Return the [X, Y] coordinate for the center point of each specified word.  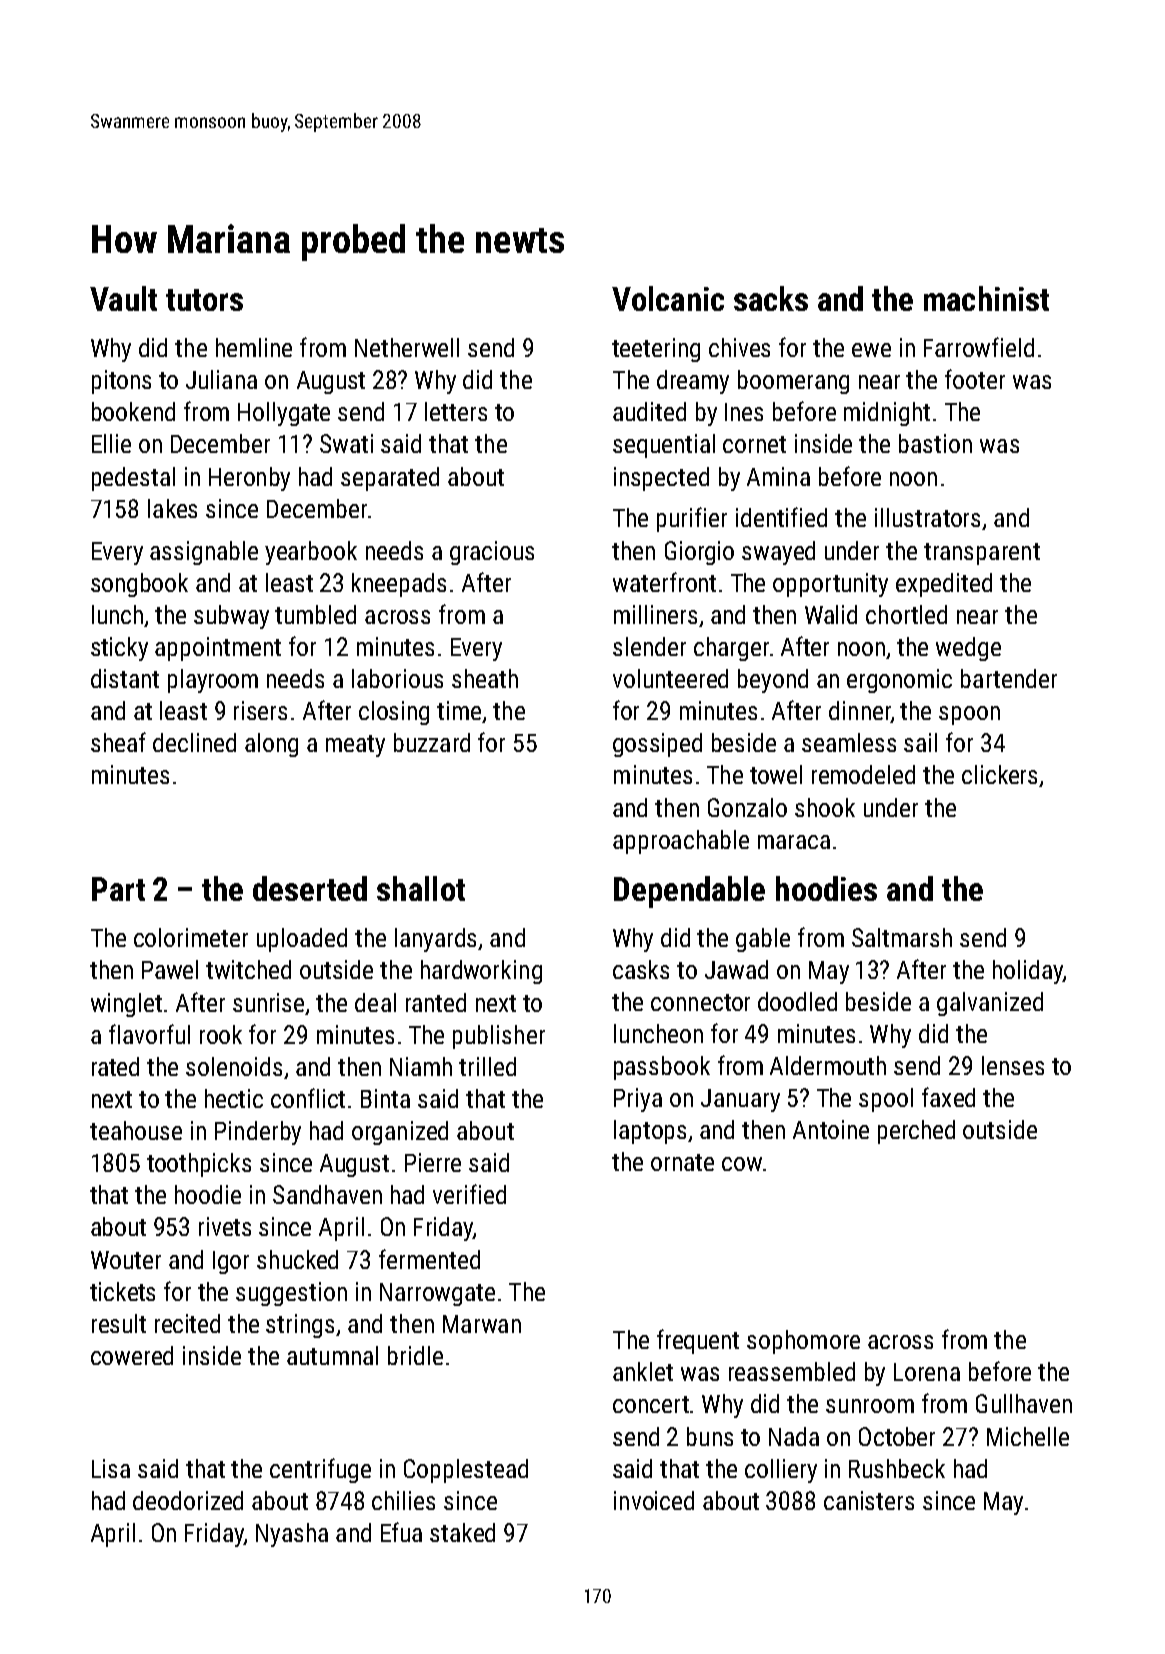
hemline [254, 347]
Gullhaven [1024, 1403]
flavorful [149, 1034]
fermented [429, 1259]
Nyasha [292, 1535]
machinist [986, 298]
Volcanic [668, 298]
